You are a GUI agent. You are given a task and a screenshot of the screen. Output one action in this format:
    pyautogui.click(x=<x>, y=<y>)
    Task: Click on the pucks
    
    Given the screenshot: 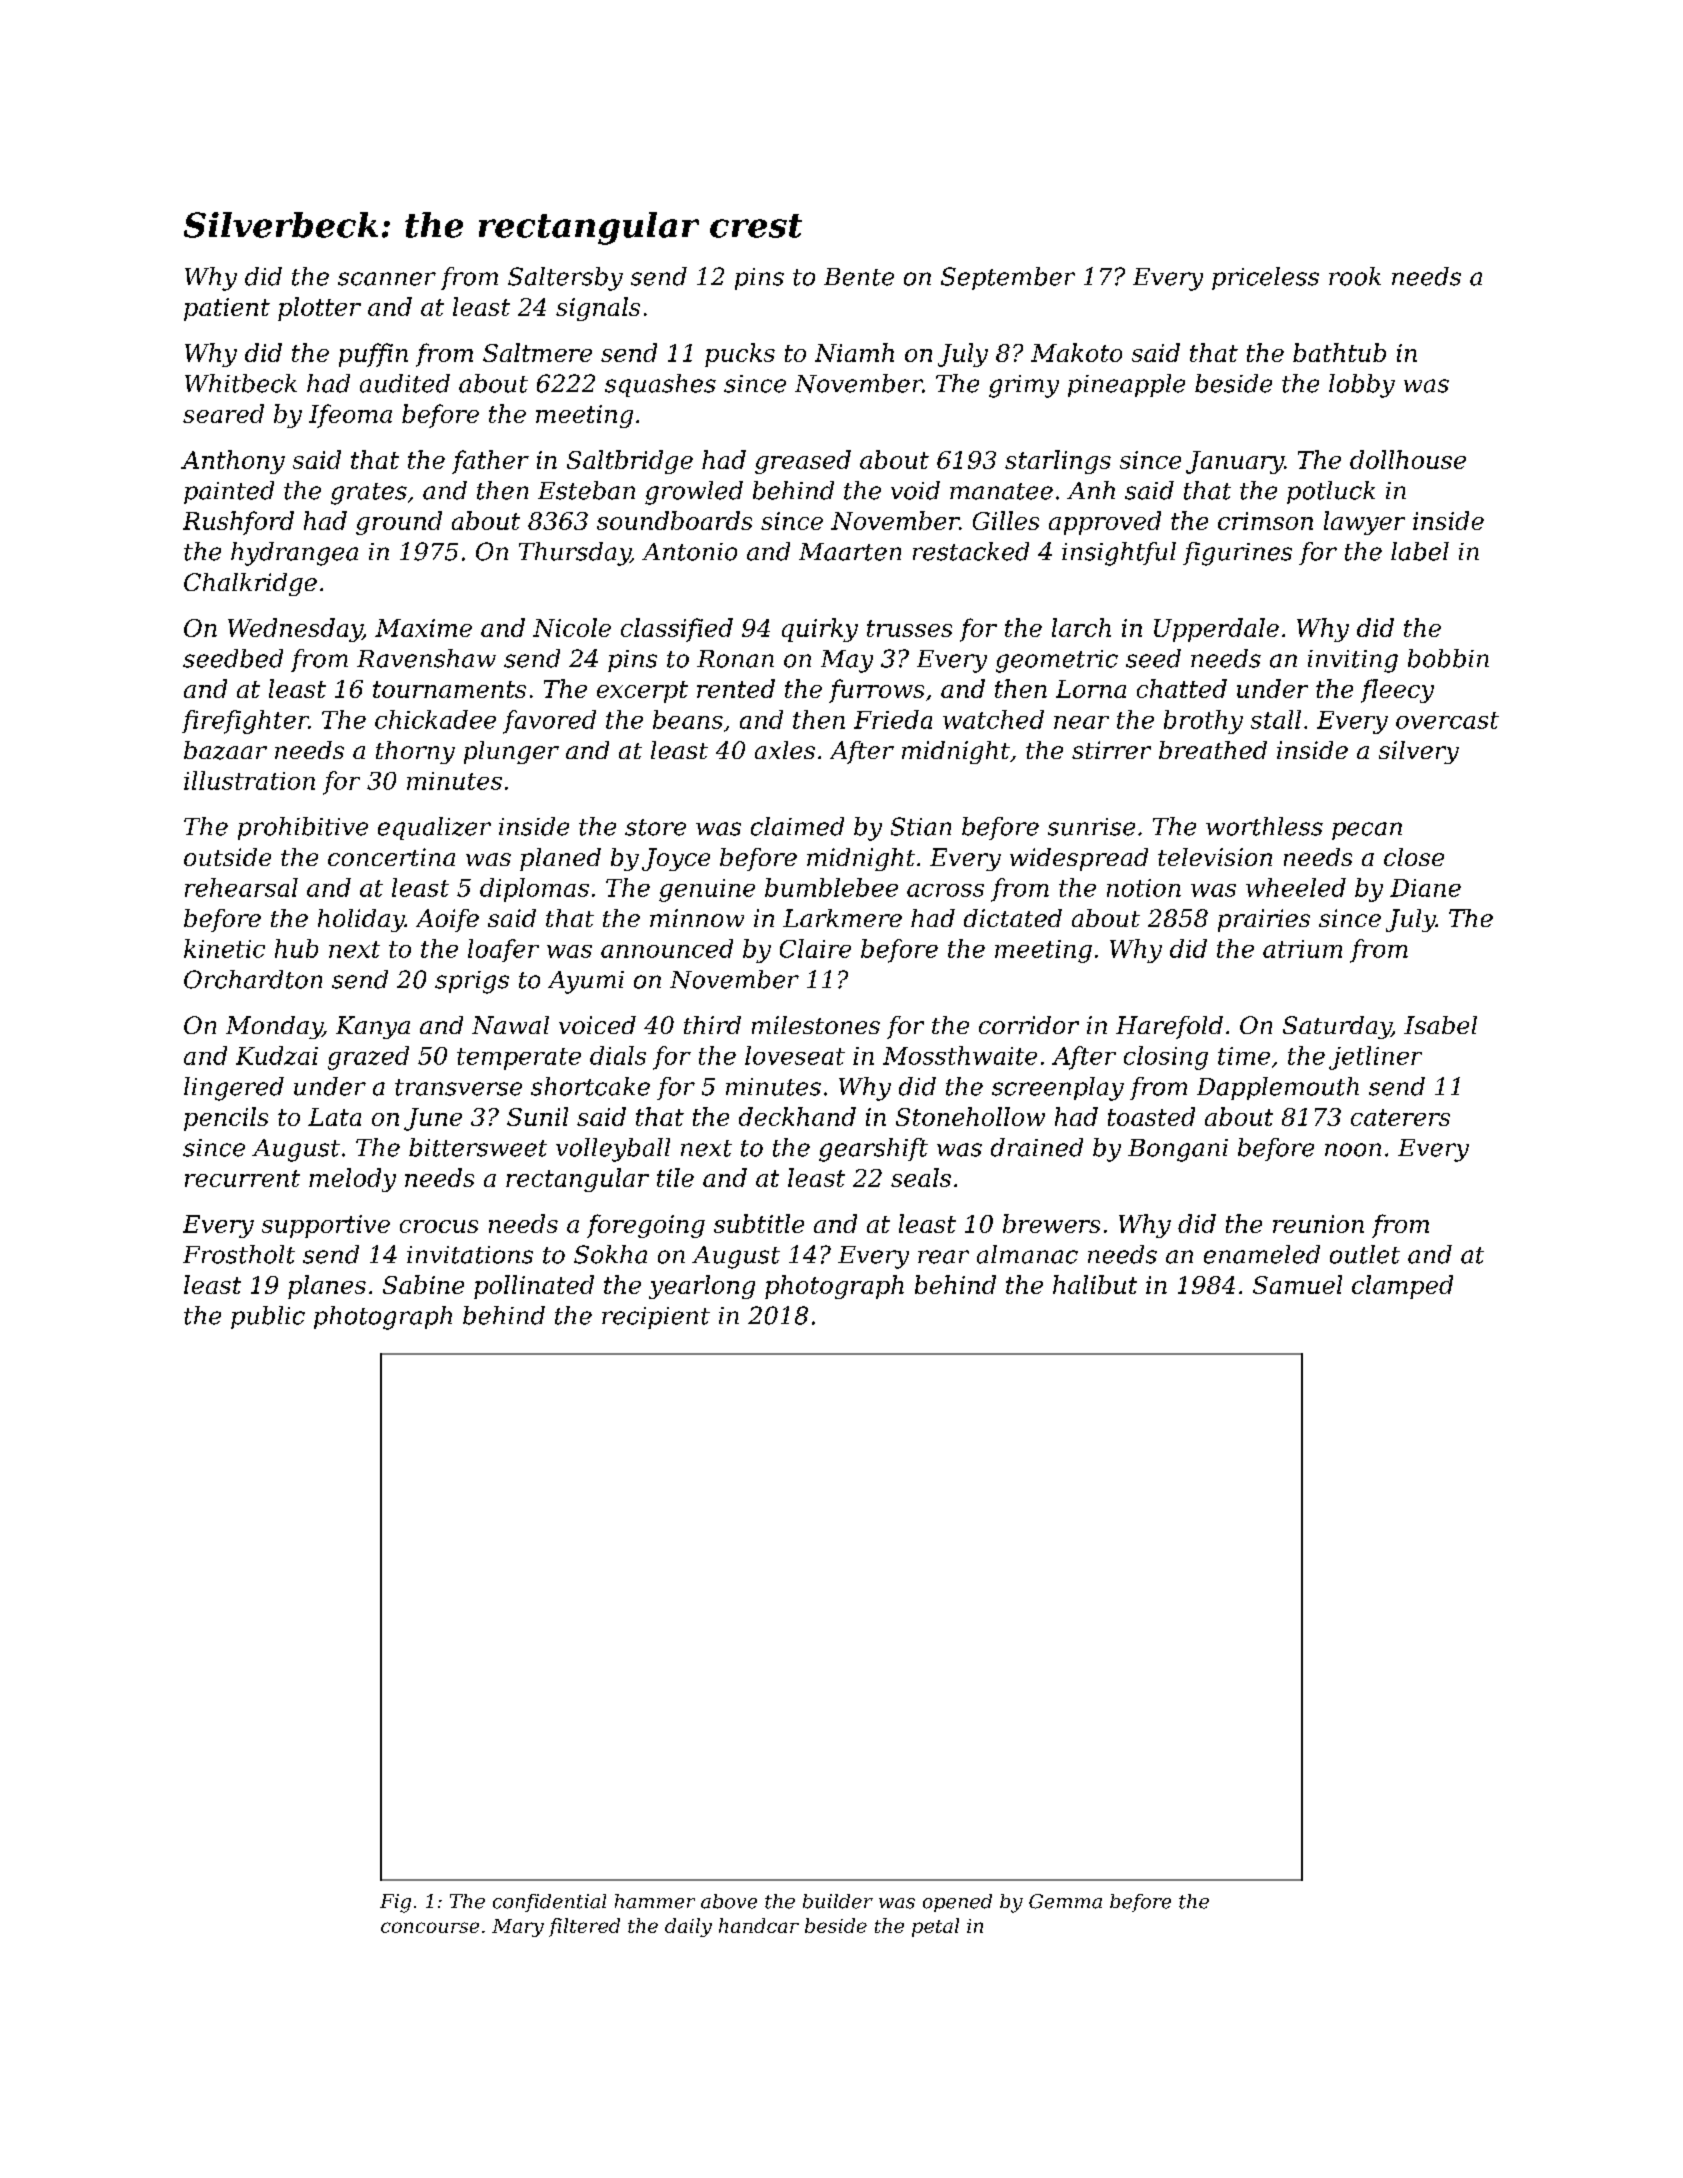 What is the action you would take?
    pyautogui.click(x=740, y=355)
